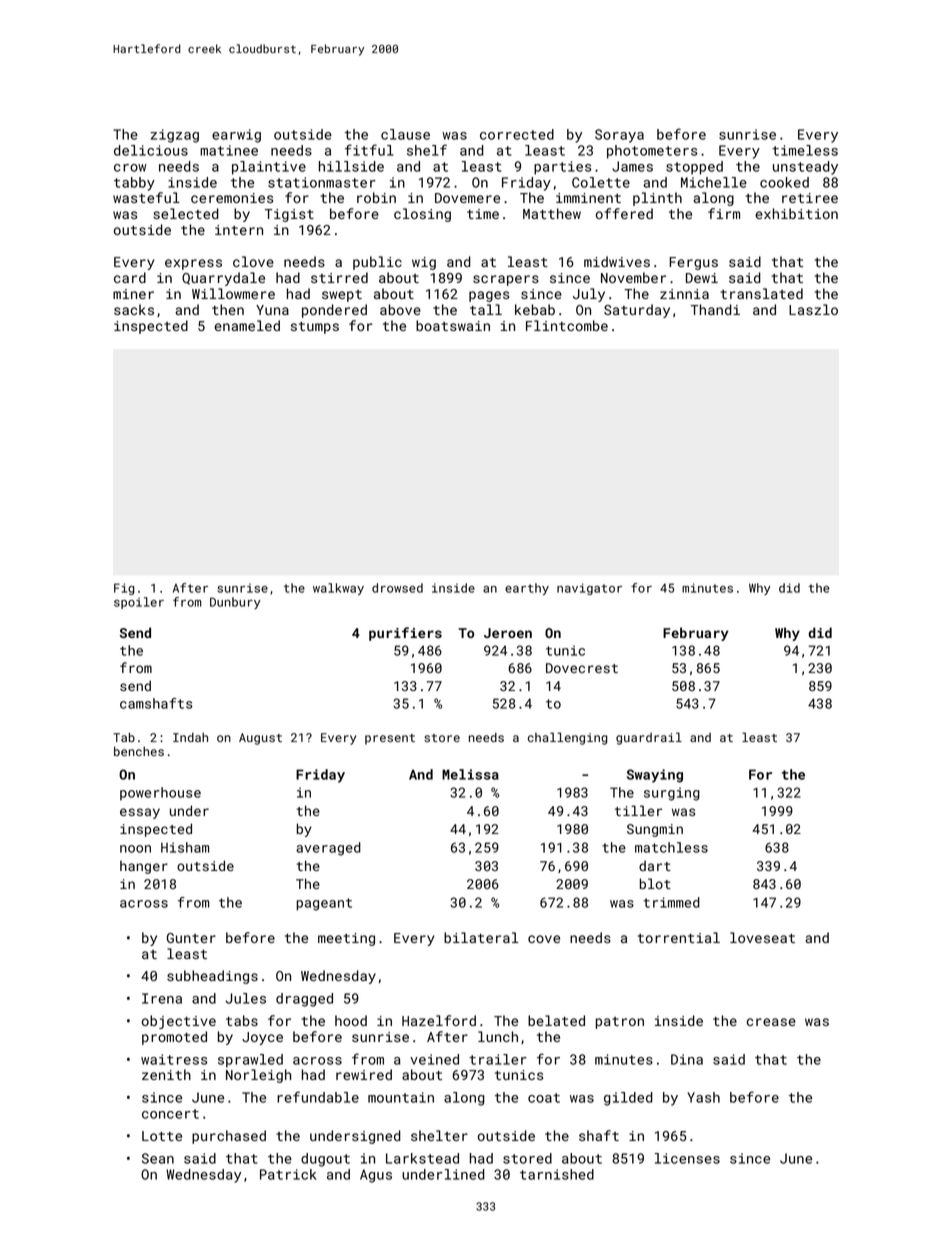  Describe the element at coordinates (687, 1158) in the page. I see `licenses` at that location.
